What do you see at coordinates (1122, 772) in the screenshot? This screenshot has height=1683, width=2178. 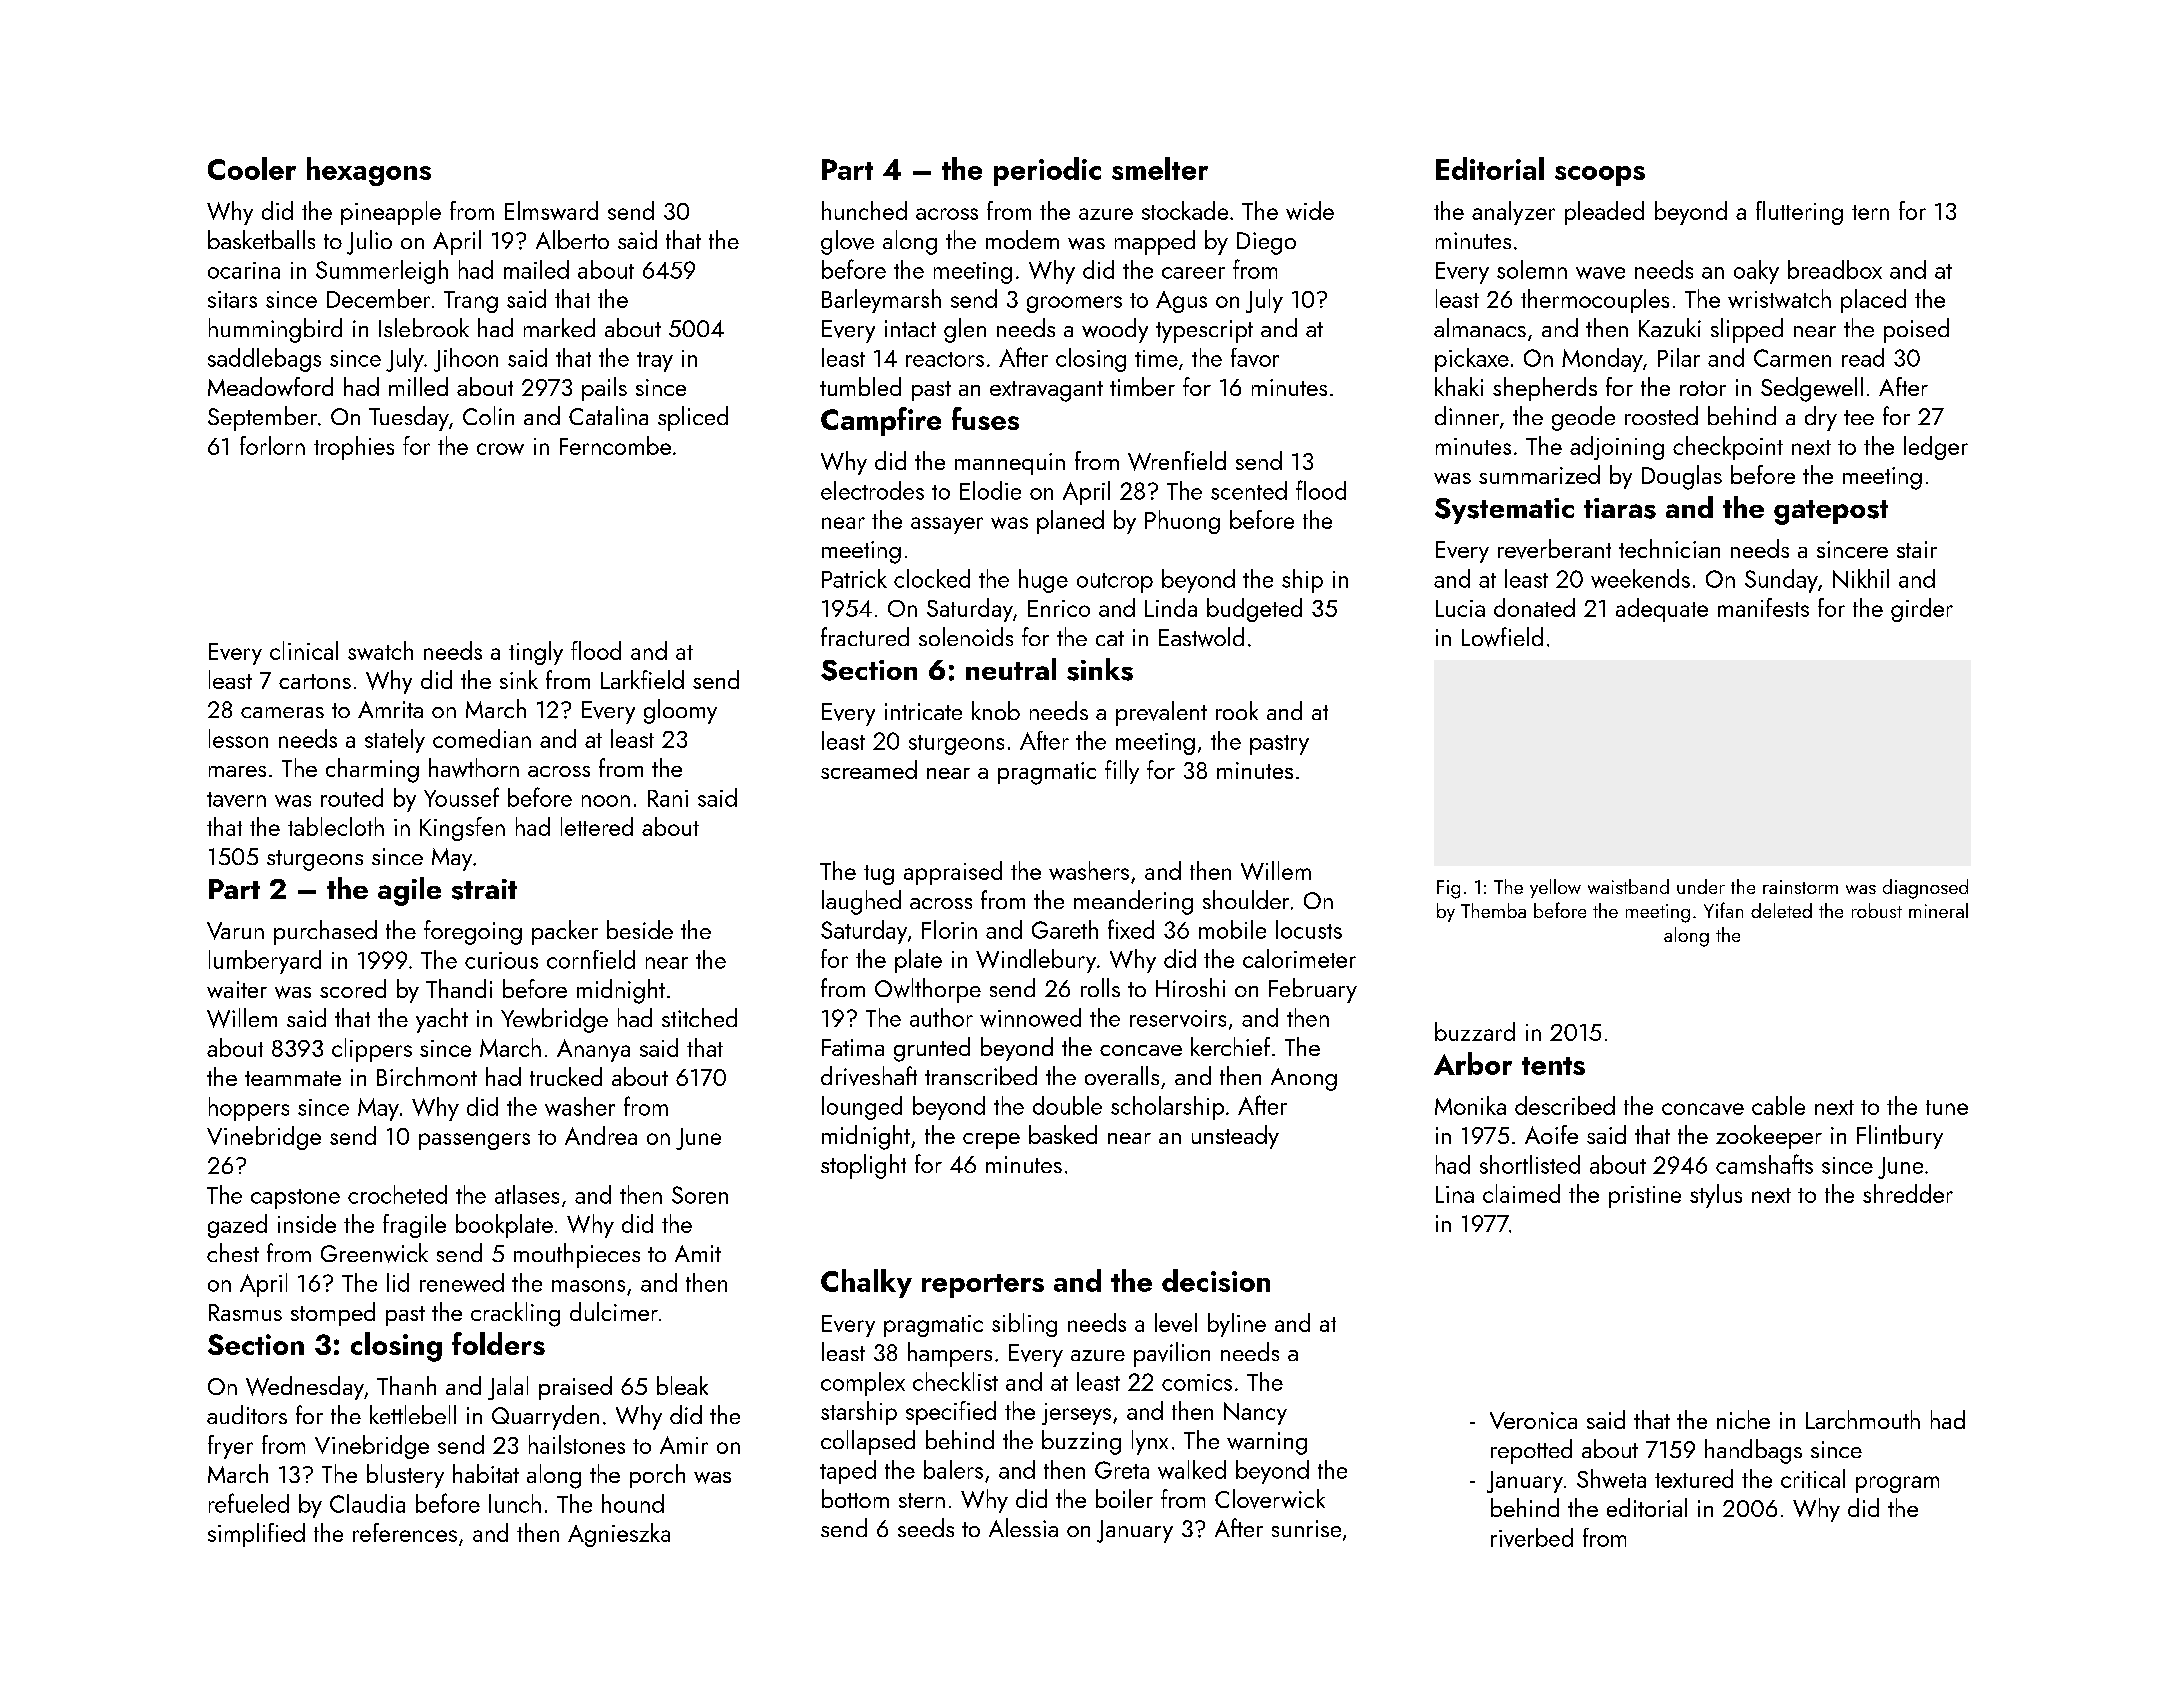 I see `filly` at bounding box center [1122, 772].
